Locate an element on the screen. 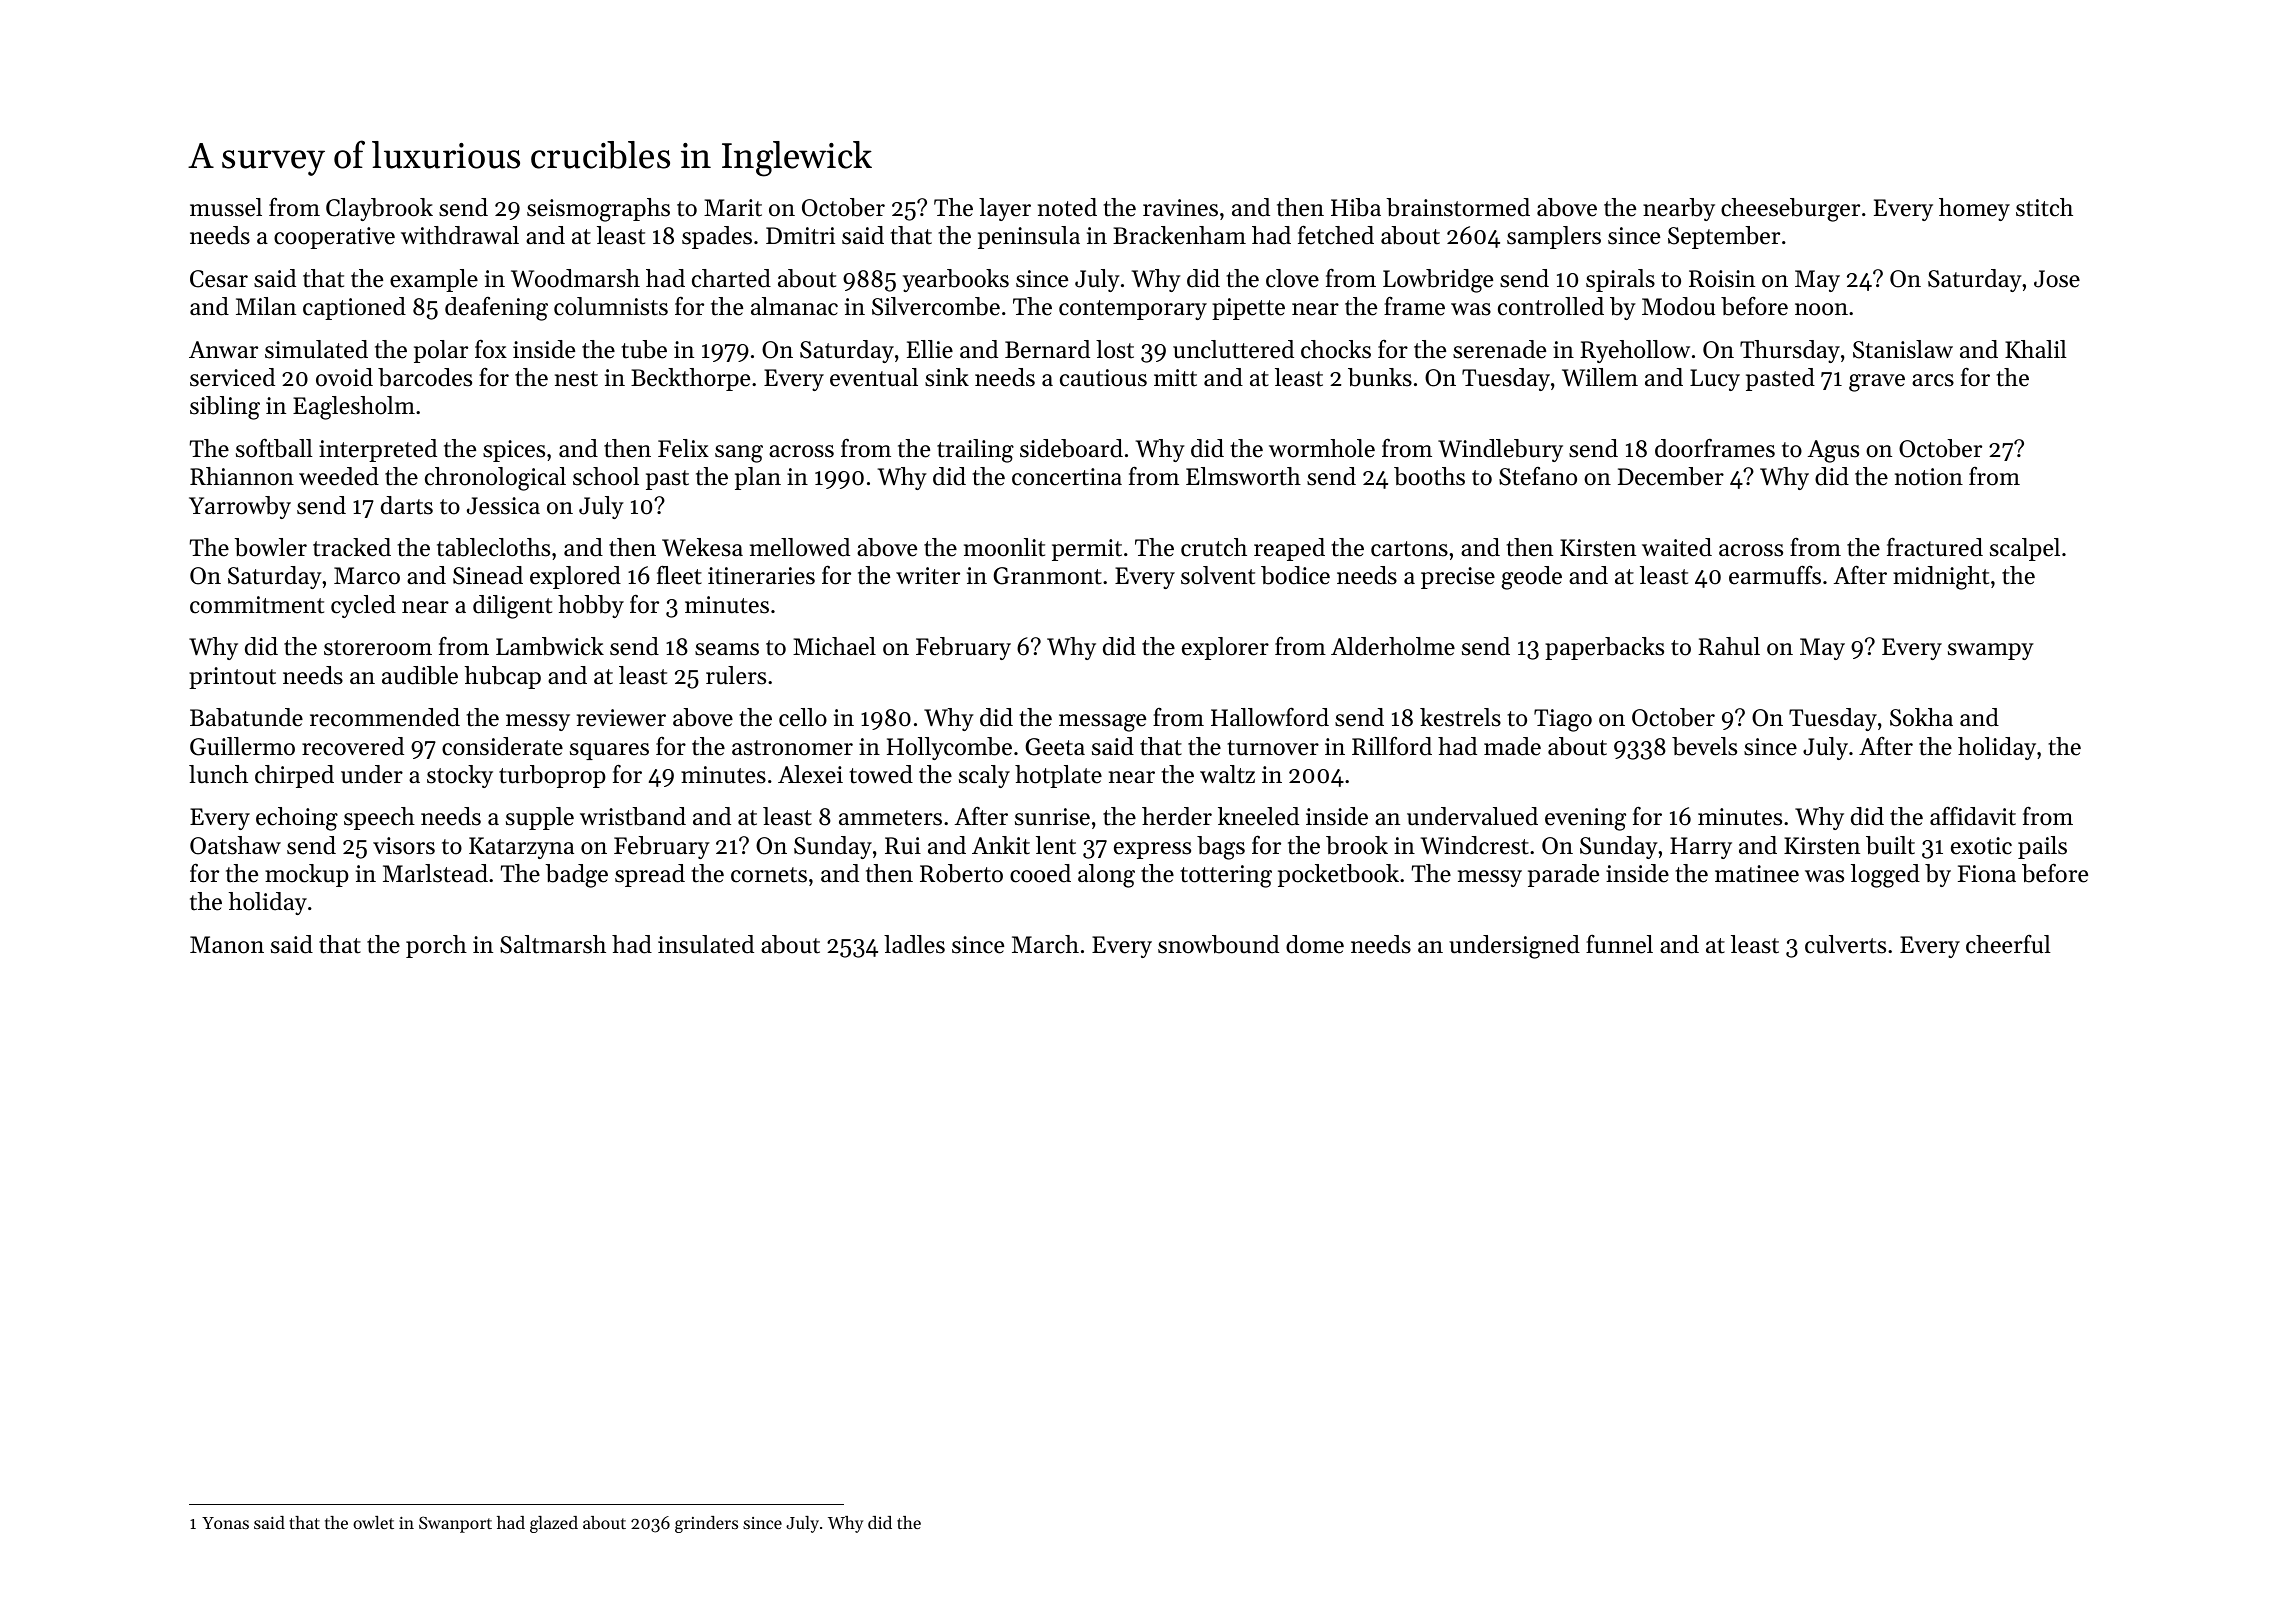 This screenshot has width=2292, height=1620. owlet is located at coordinates (373, 1522).
